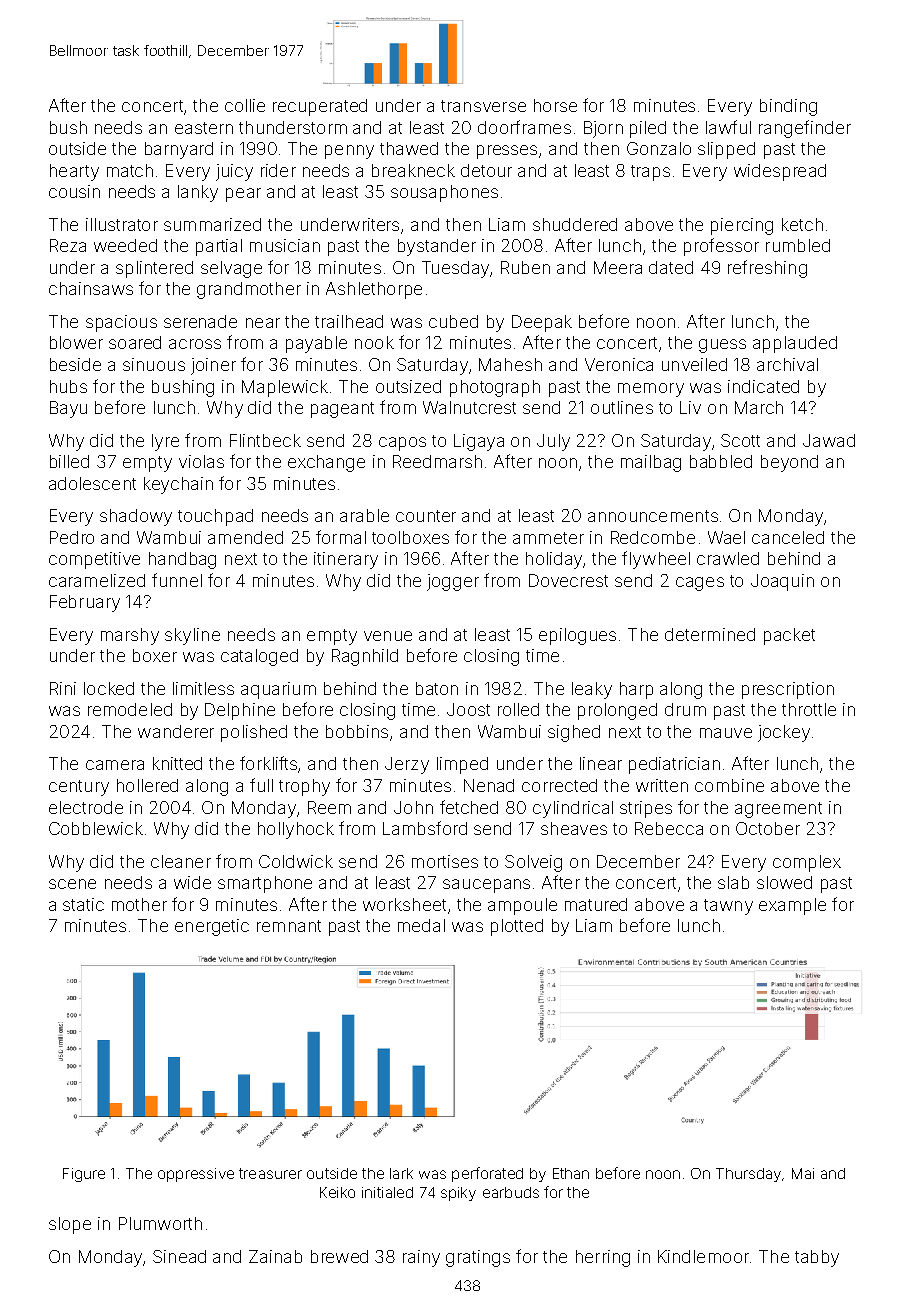 The height and width of the document is (1316, 908). I want to click on collie, so click(245, 105).
